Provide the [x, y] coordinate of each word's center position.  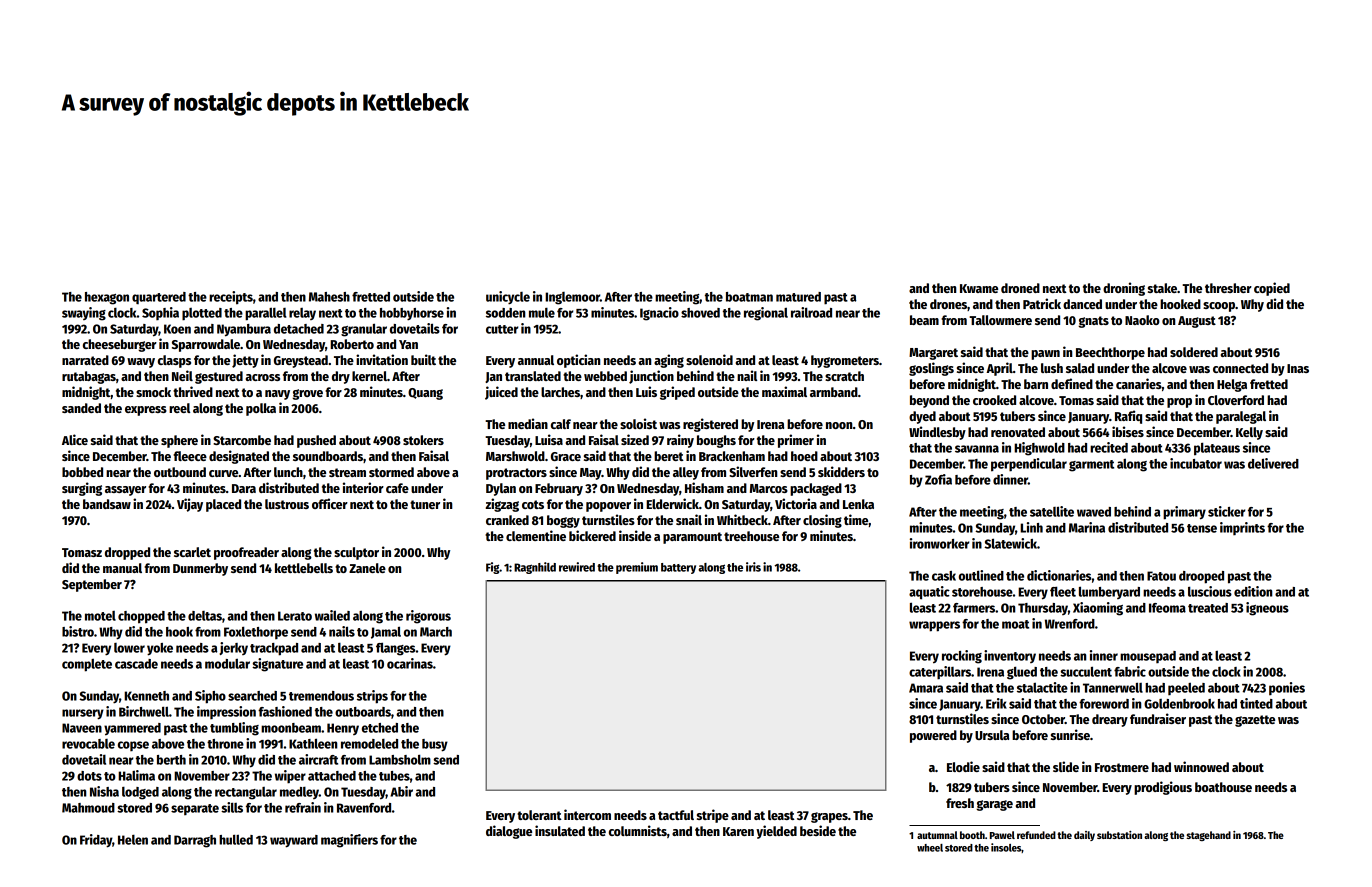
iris [753, 567]
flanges [396, 649]
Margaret [933, 354]
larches [560, 392]
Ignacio [659, 314]
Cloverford [1236, 400]
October [1043, 719]
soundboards [328, 456]
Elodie [963, 766]
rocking [962, 657]
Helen [133, 840]
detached [299, 329]
